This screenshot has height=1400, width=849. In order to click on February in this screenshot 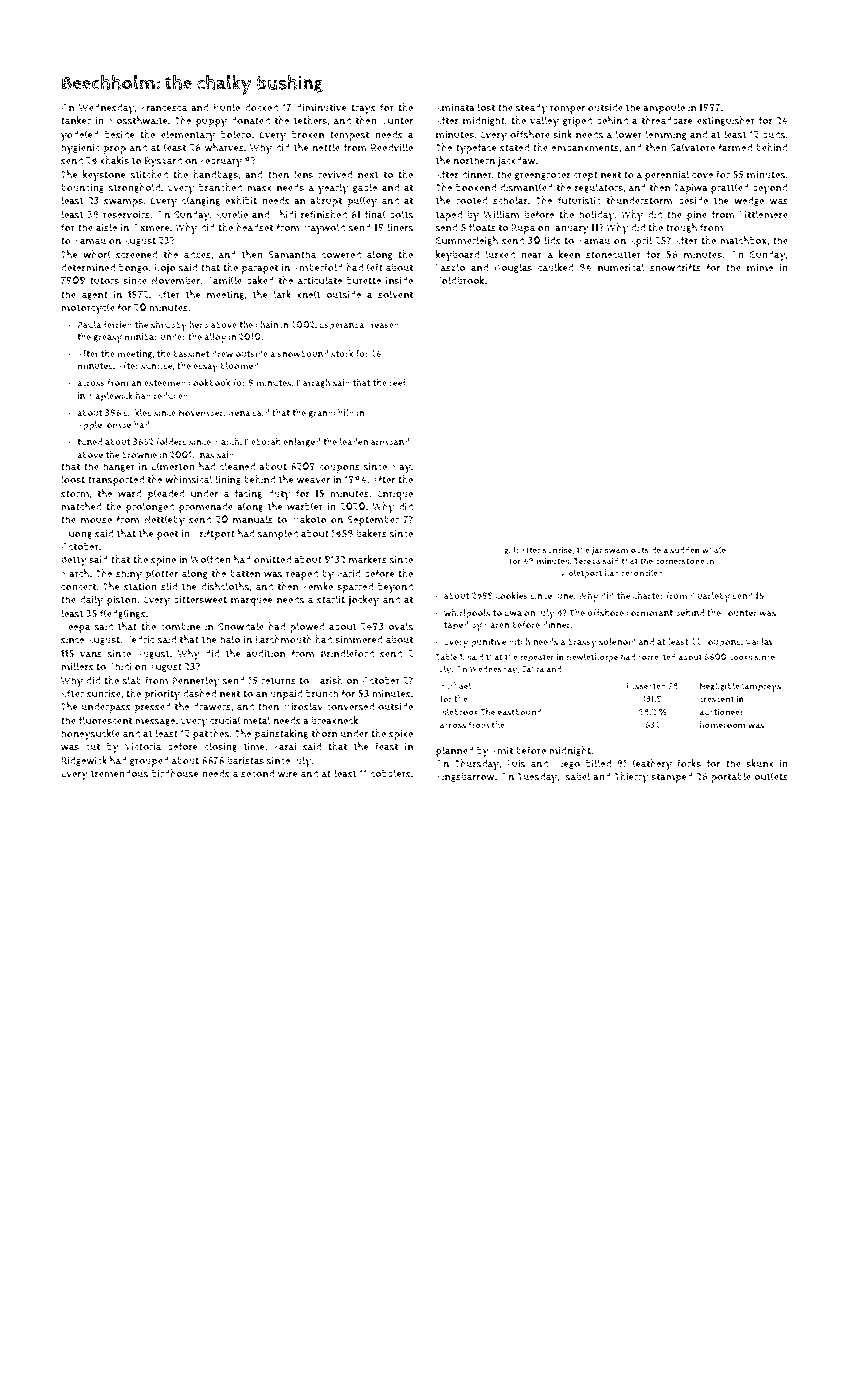, I will do `click(221, 161)`.
